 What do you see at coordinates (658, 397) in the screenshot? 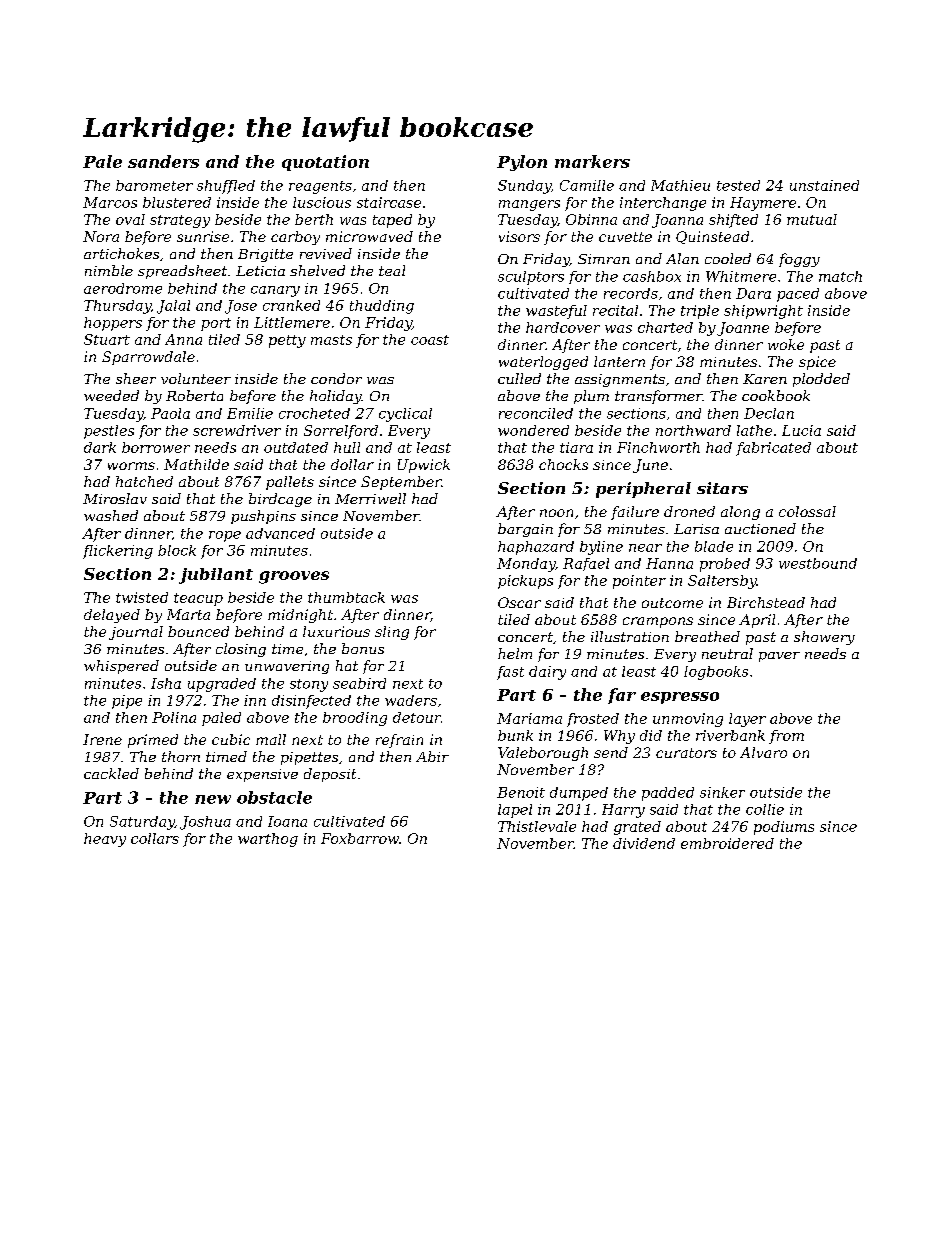
I see `transformer` at bounding box center [658, 397].
